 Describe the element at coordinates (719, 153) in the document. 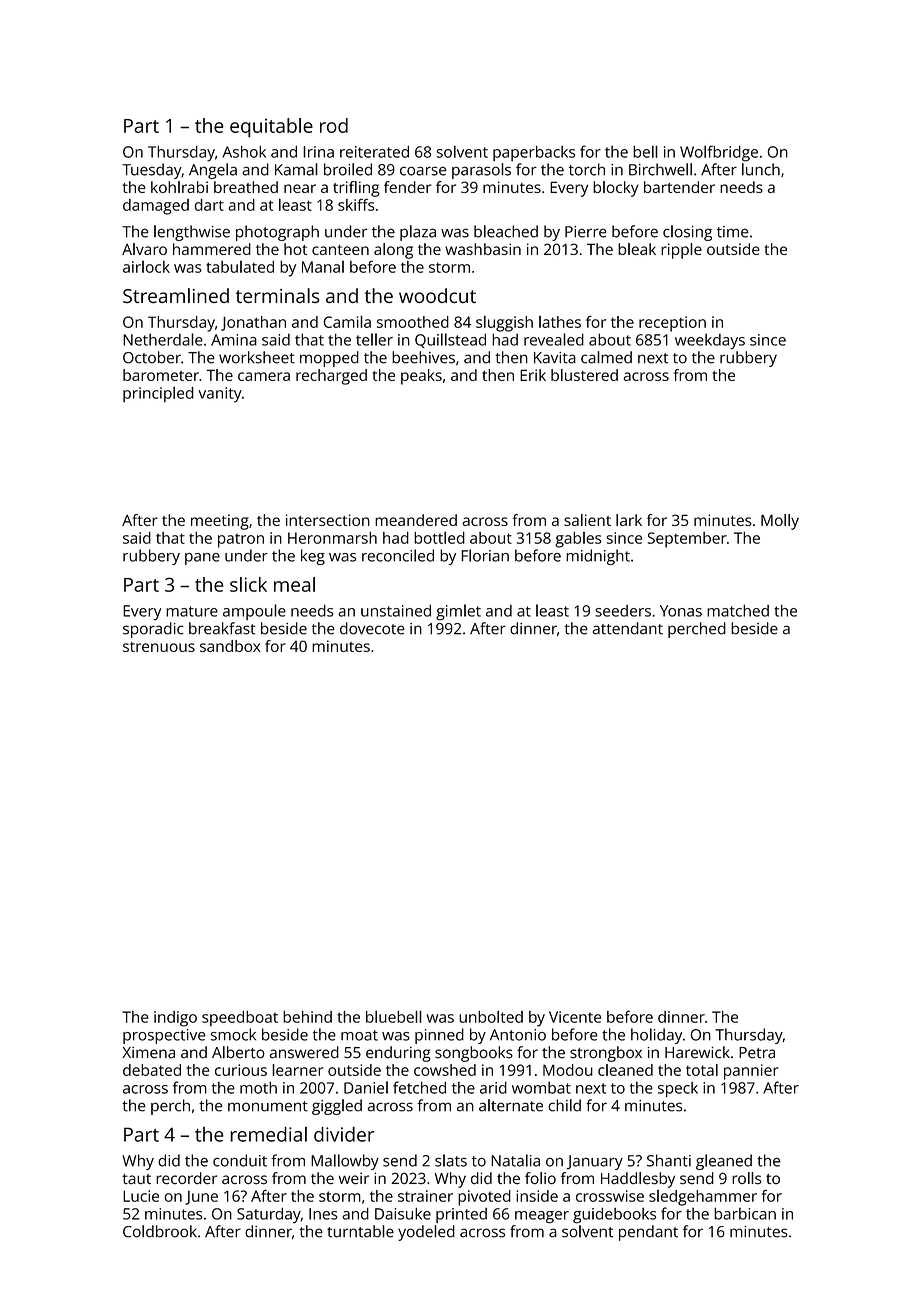

I see `Wolfbridge` at that location.
